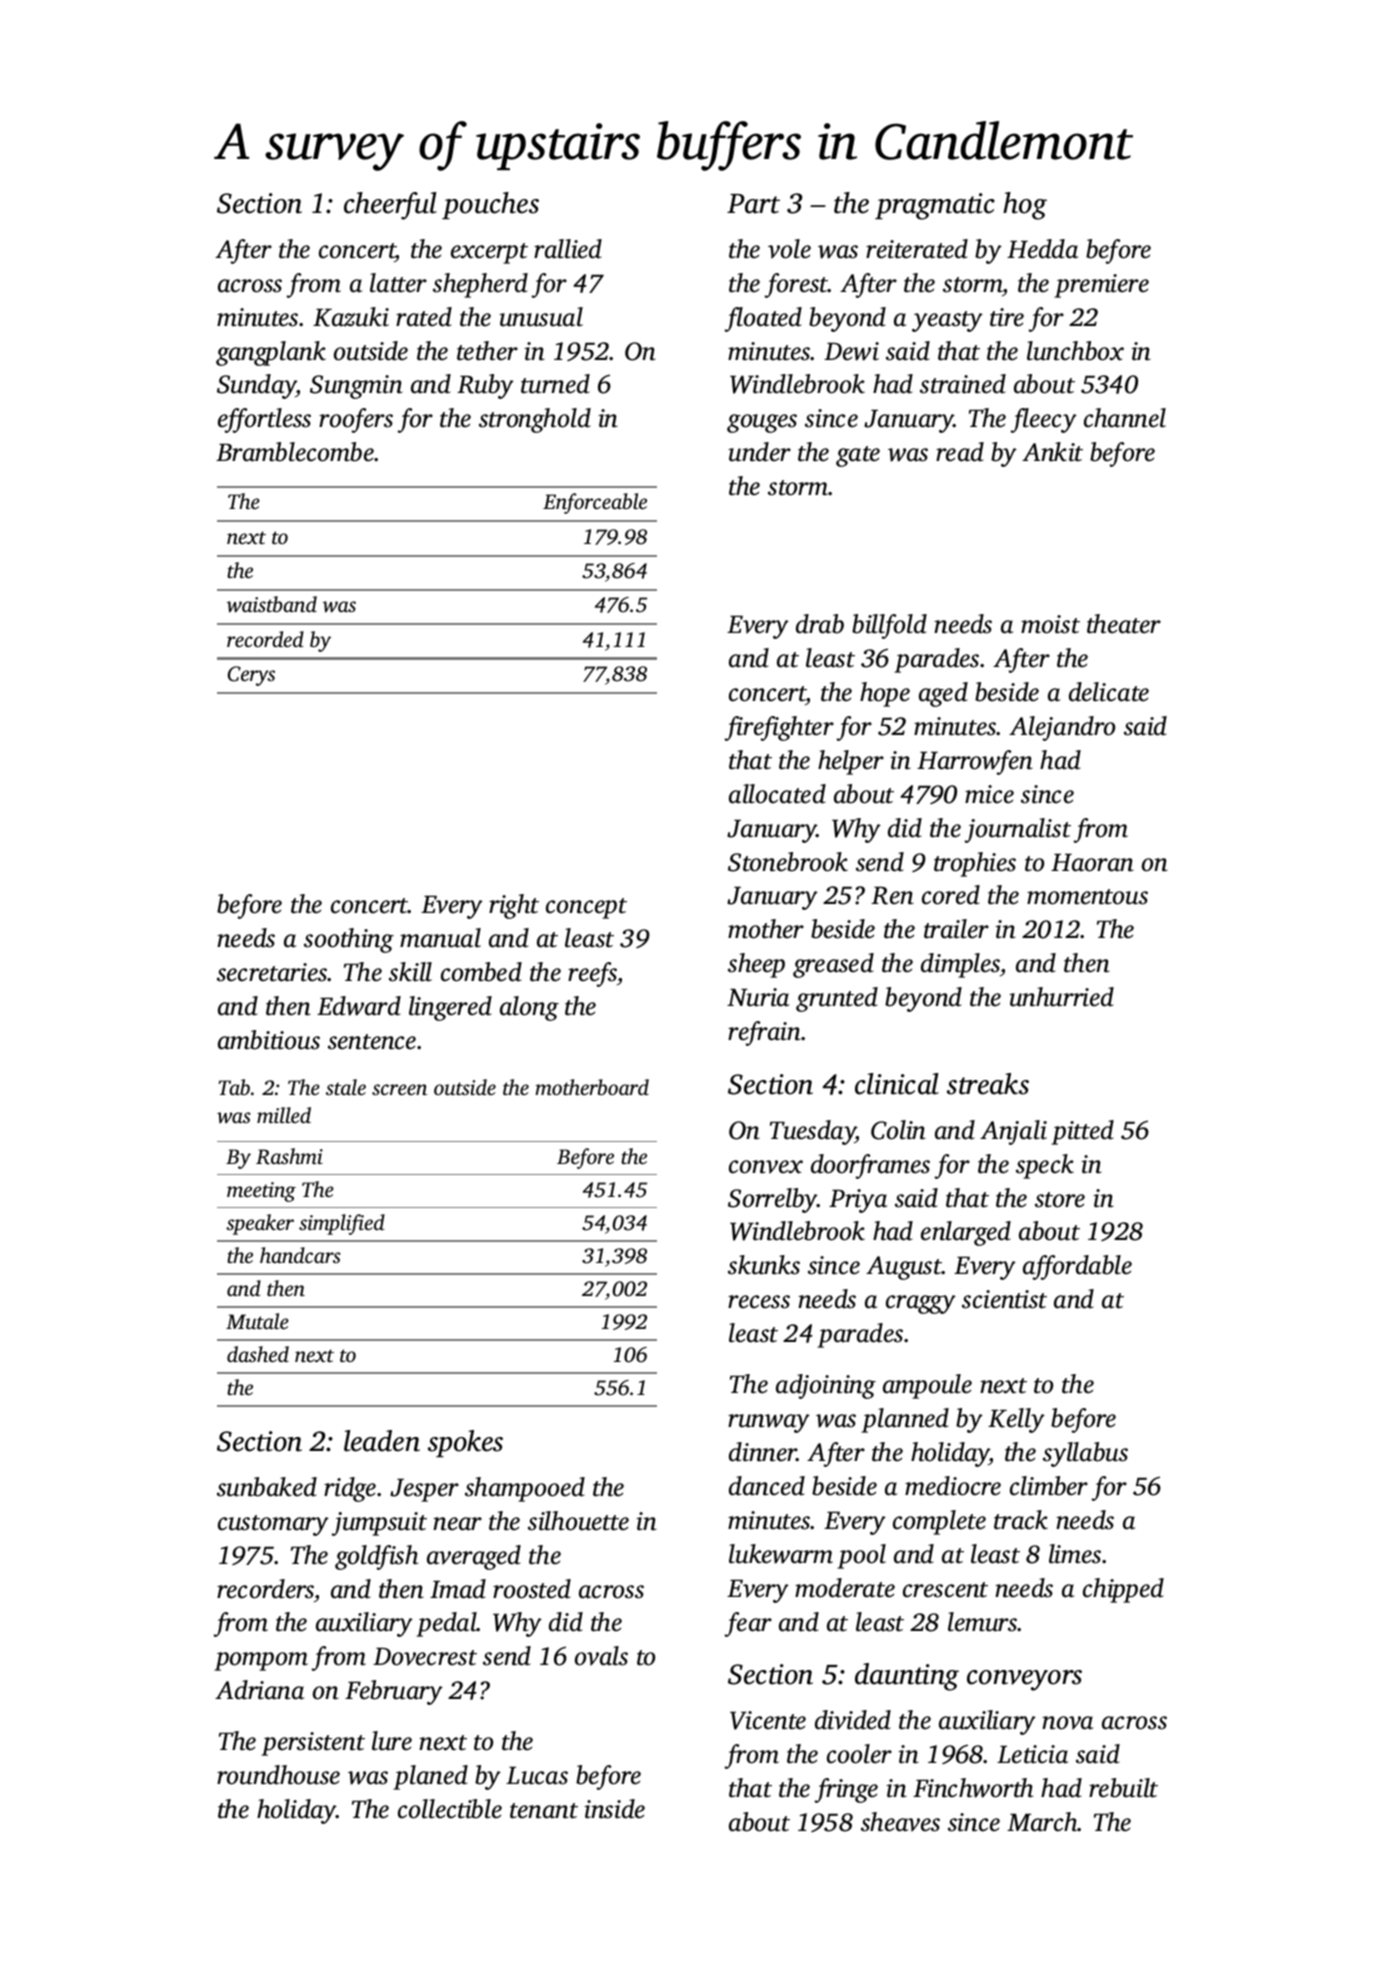  What do you see at coordinates (960, 965) in the screenshot?
I see `dimples` at bounding box center [960, 965].
